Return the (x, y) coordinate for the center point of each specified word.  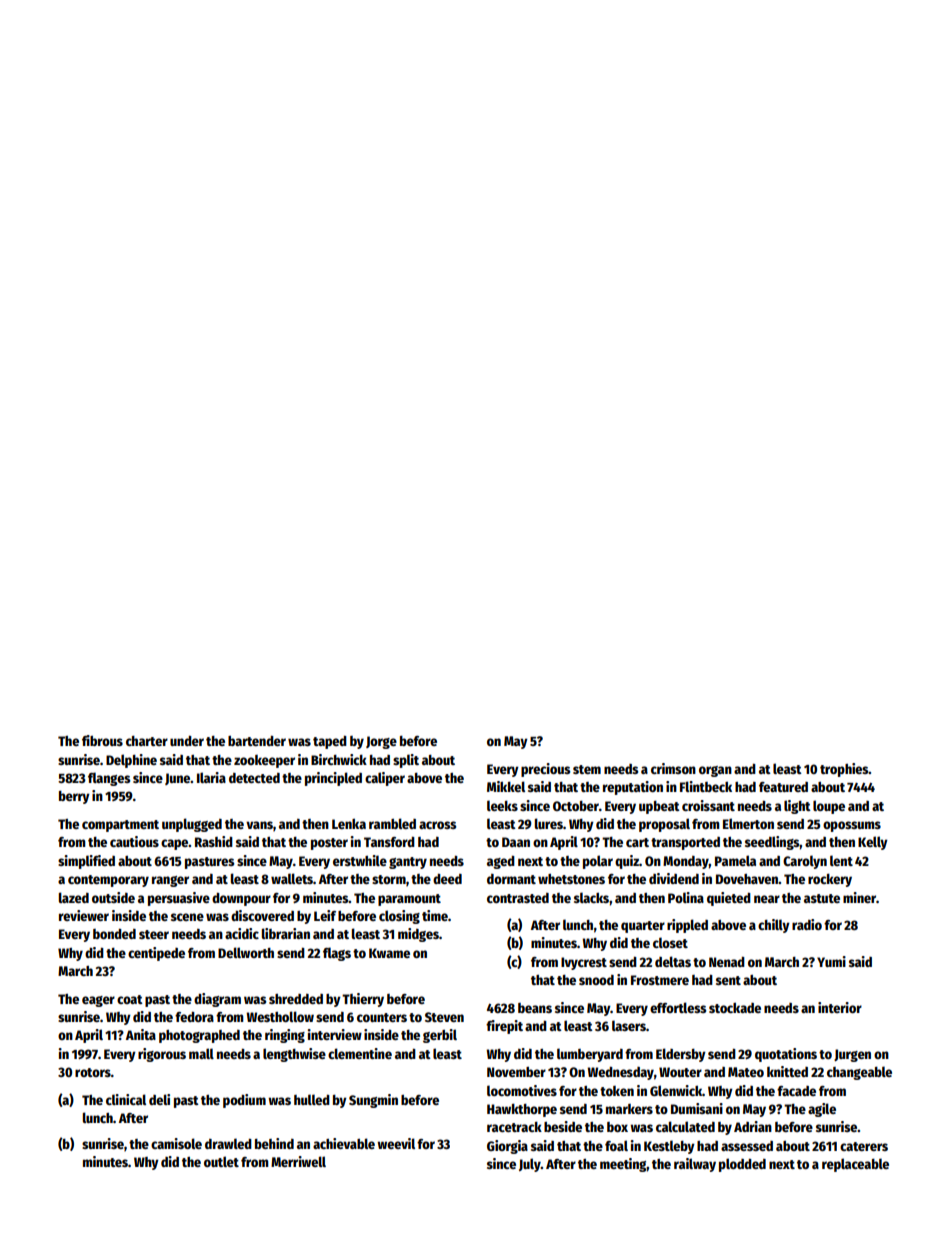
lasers (629, 1025)
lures (549, 823)
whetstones (571, 879)
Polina (686, 897)
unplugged (192, 825)
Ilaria (211, 777)
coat (130, 999)
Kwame (389, 953)
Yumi (831, 961)
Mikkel (506, 786)
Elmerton (748, 823)
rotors (93, 1072)
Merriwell (298, 1161)
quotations (786, 1055)
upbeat (659, 807)
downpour (241, 899)
